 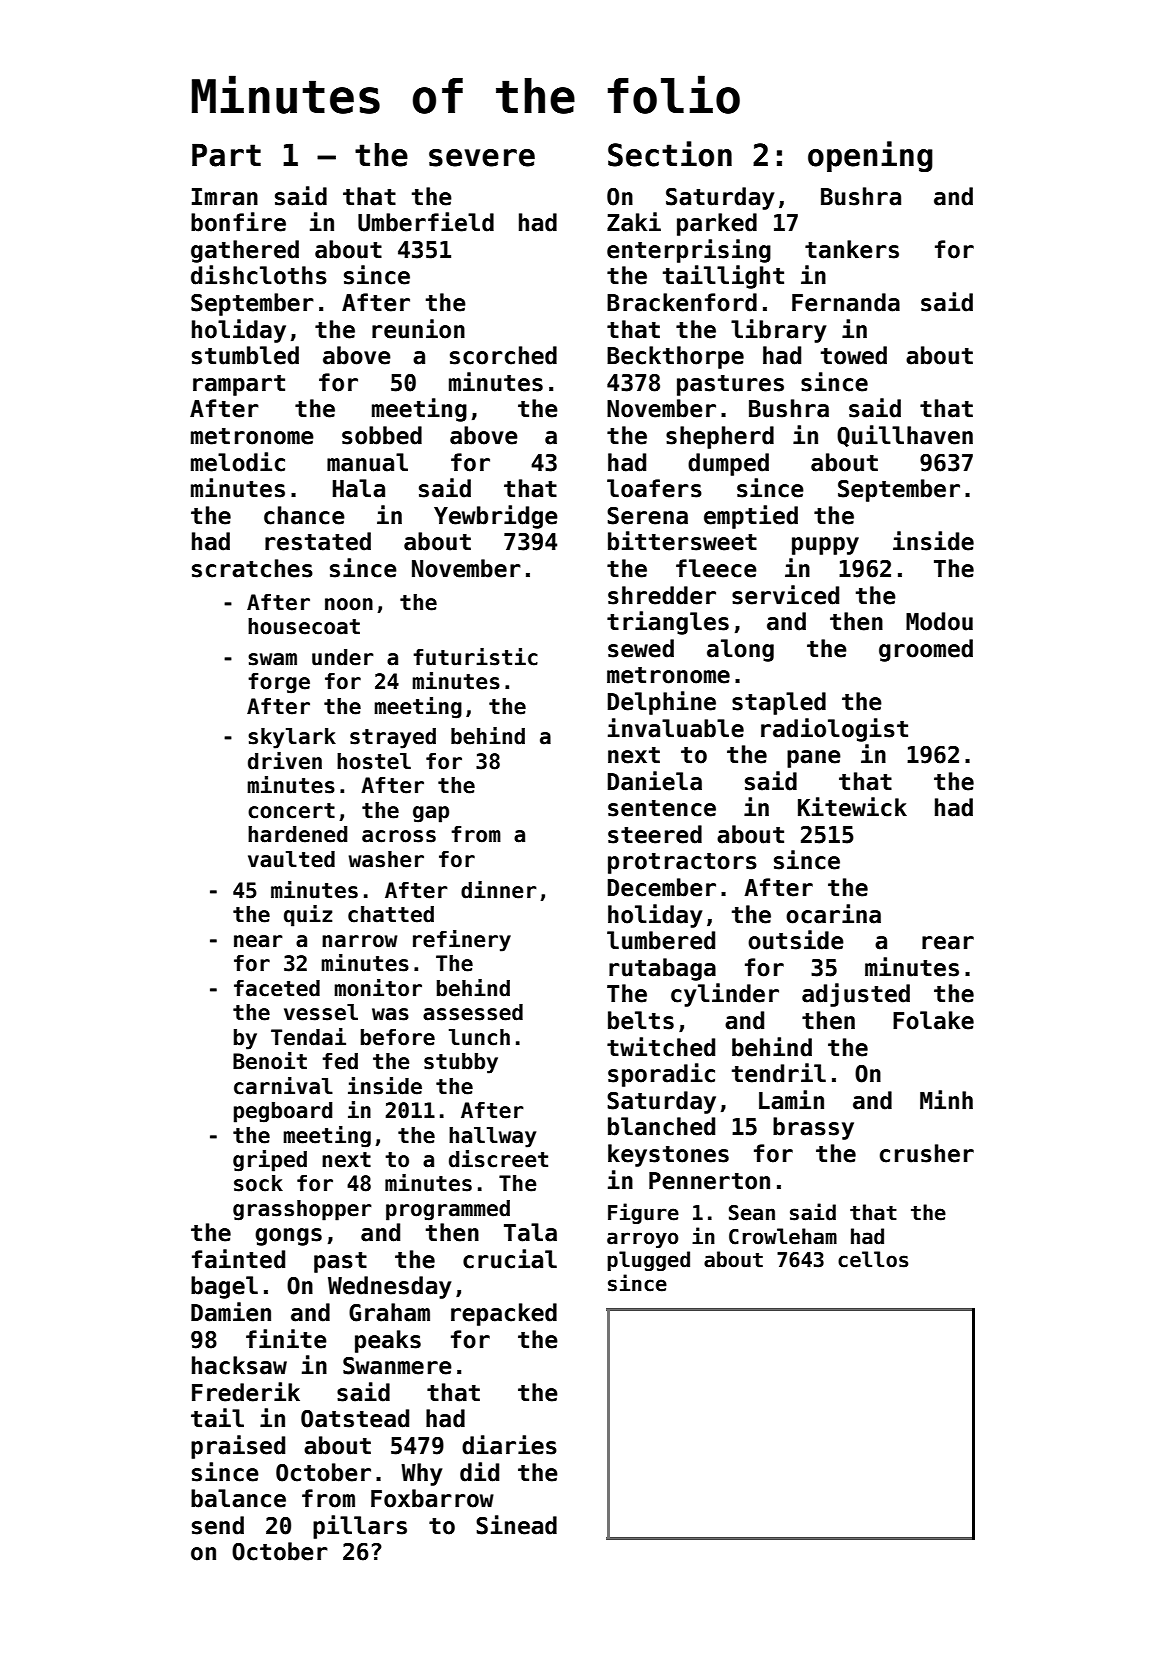 What do you see at coordinates (355, 1418) in the screenshot?
I see `Oatstead` at bounding box center [355, 1418].
